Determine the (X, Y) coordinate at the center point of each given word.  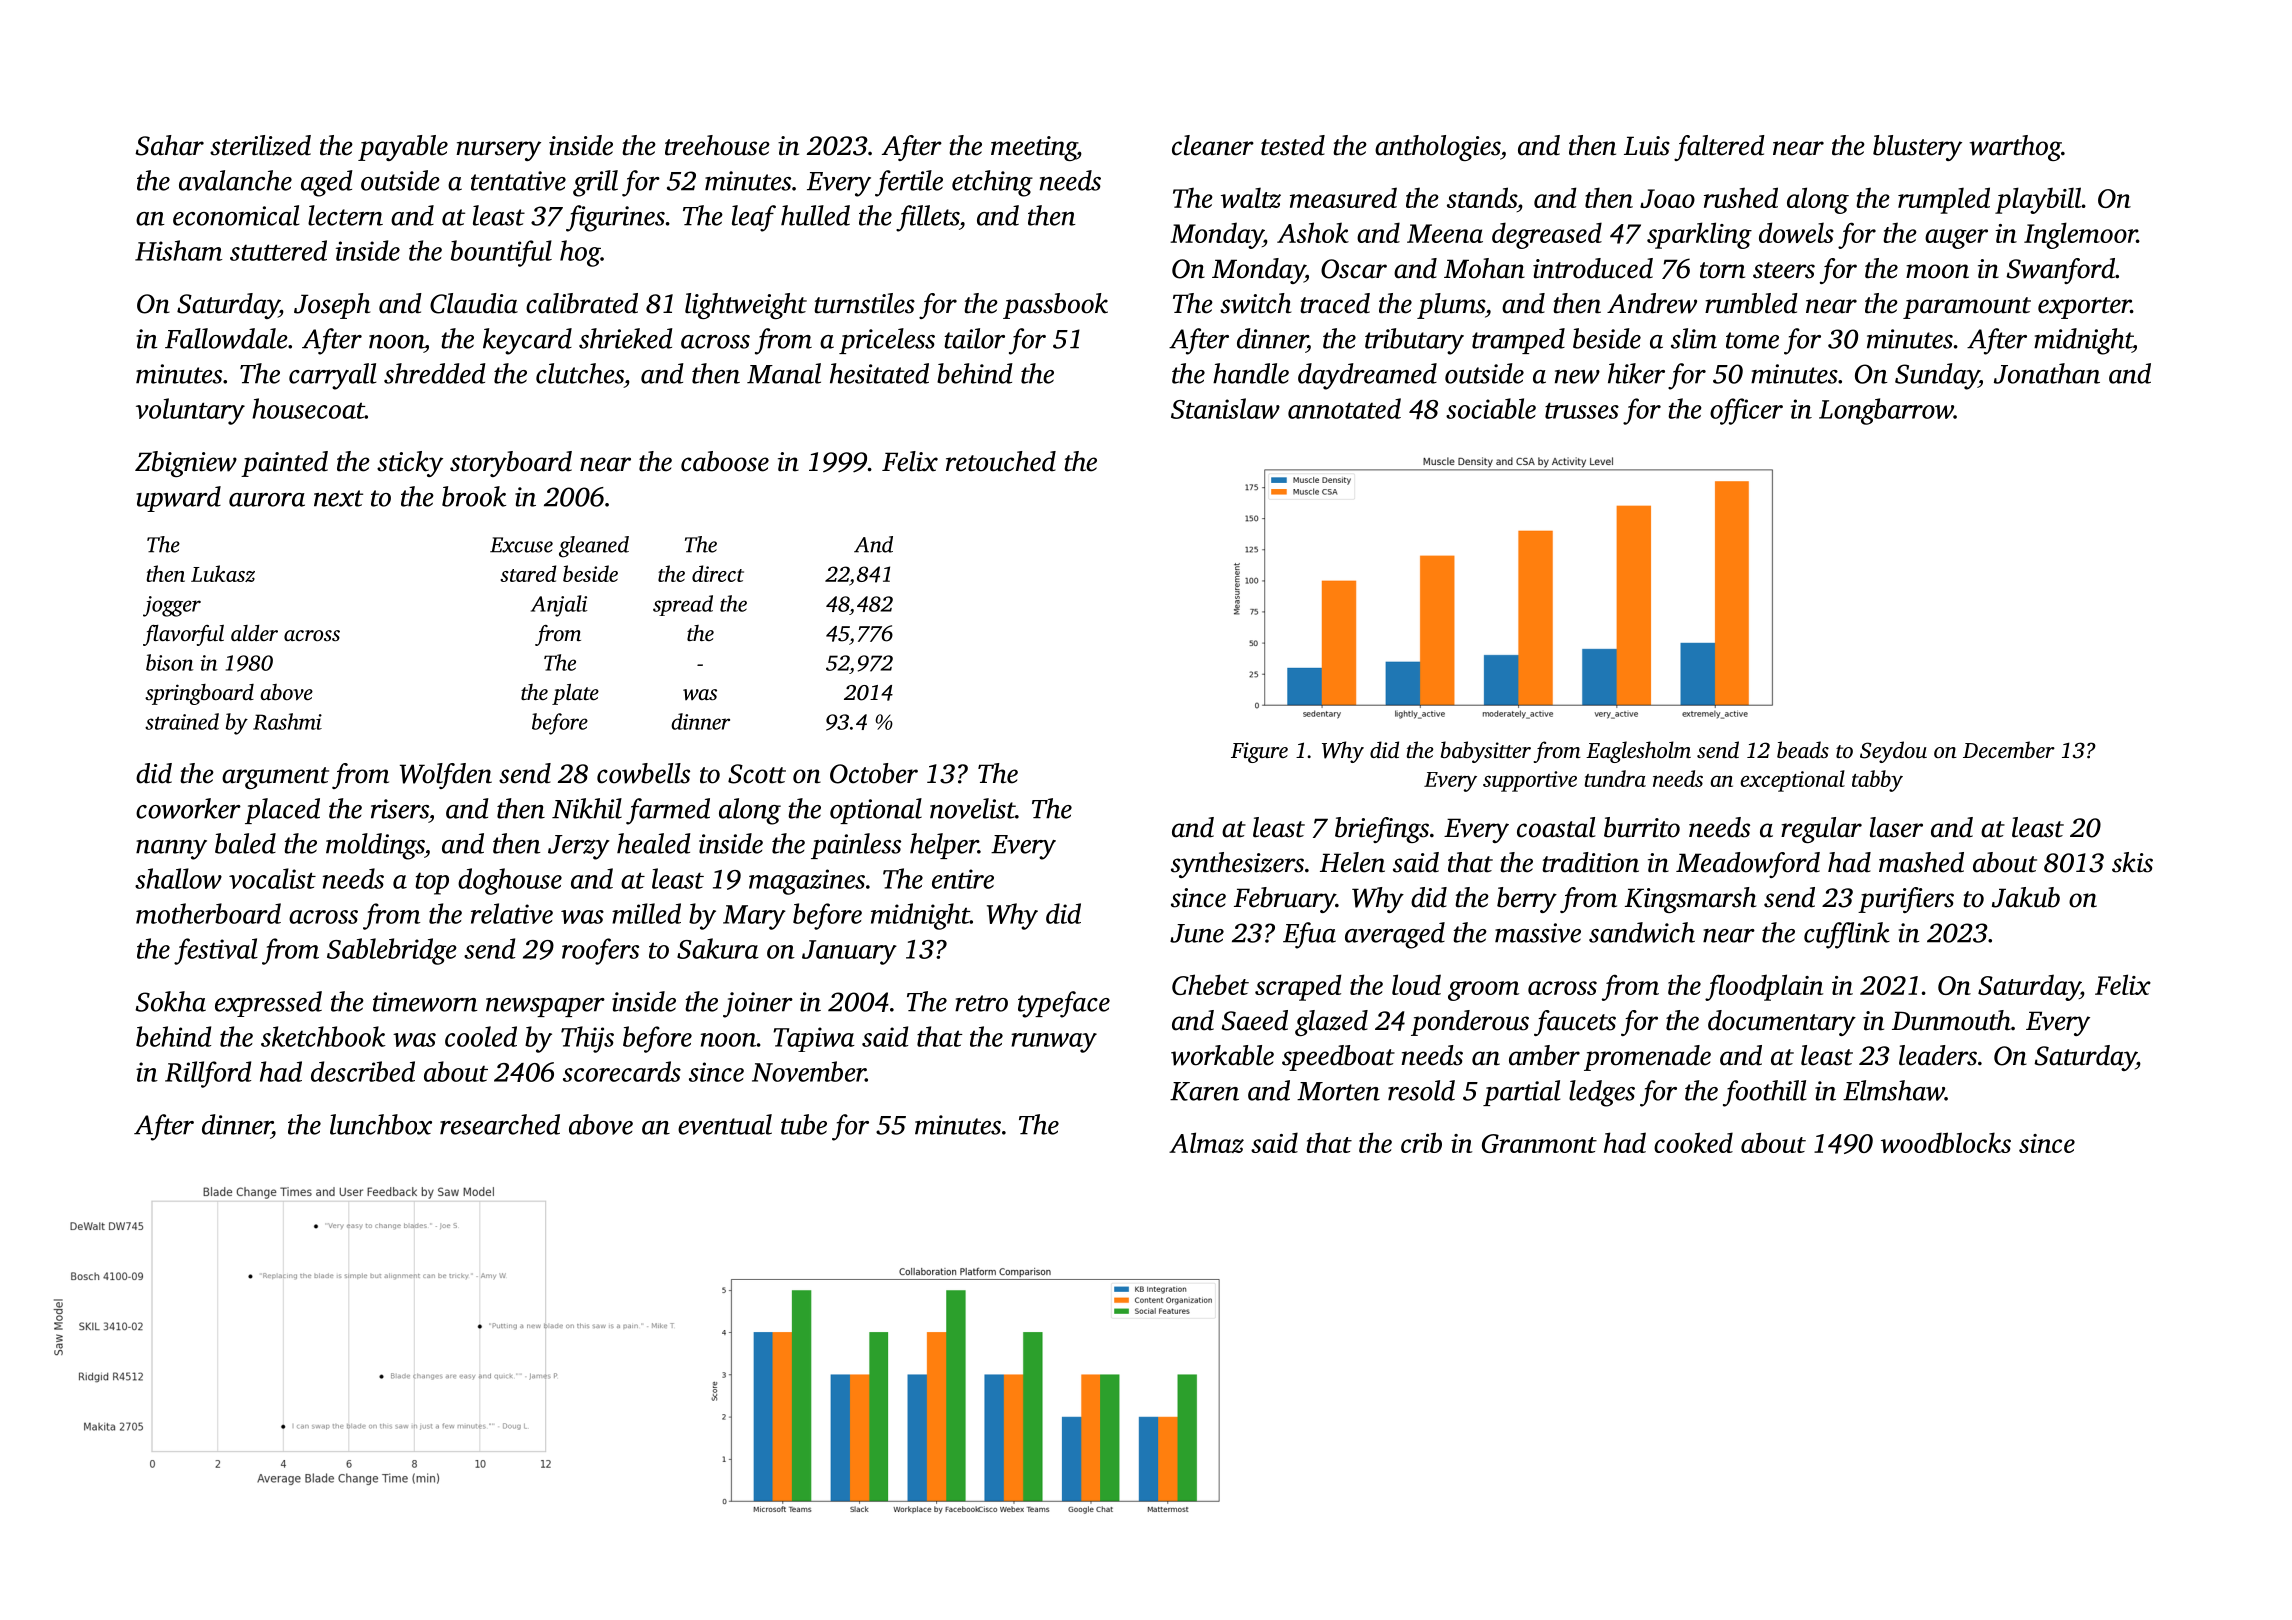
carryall (333, 376)
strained (182, 721)
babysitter (1486, 752)
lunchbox (381, 1124)
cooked (1693, 1142)
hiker (1636, 373)
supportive (1530, 781)
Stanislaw (1225, 408)
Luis (1647, 146)
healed (654, 843)
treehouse (717, 145)
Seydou (1893, 752)
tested (1293, 145)
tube (804, 1124)
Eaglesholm (1638, 752)
